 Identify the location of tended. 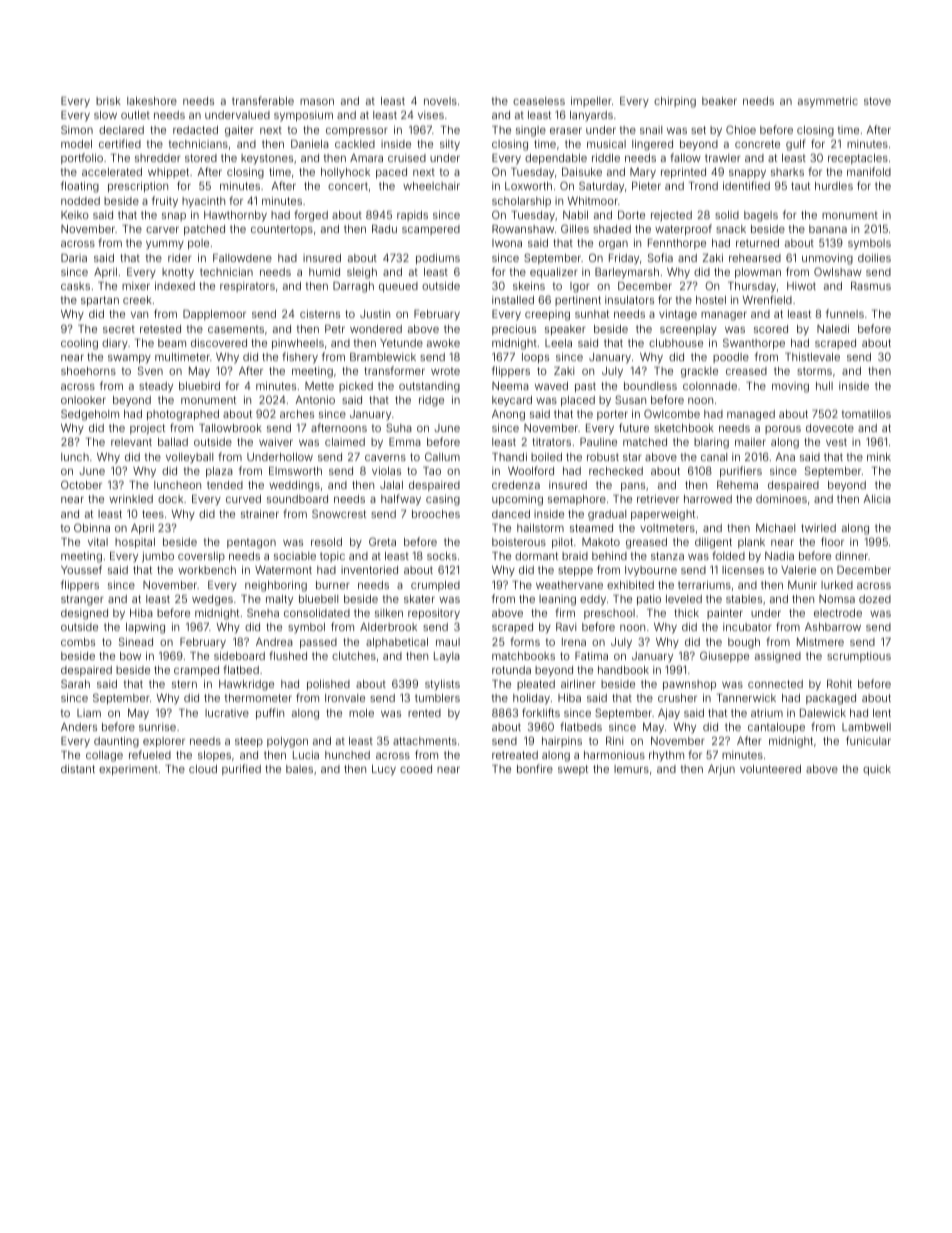
(225, 485).
